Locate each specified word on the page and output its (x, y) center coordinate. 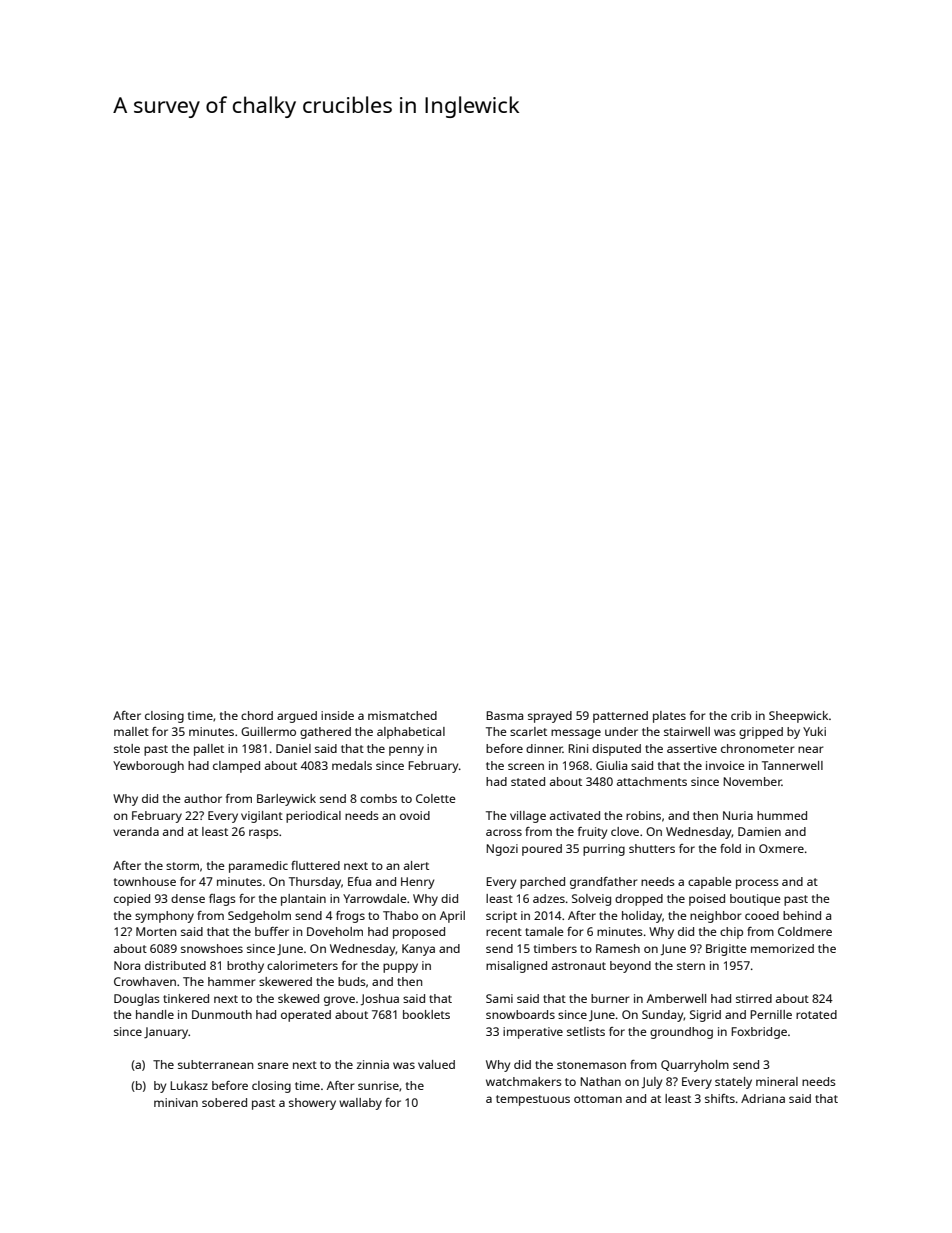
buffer (272, 931)
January (166, 1033)
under (621, 731)
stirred (754, 998)
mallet (131, 731)
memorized (782, 948)
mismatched (402, 715)
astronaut (579, 966)
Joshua (379, 1000)
